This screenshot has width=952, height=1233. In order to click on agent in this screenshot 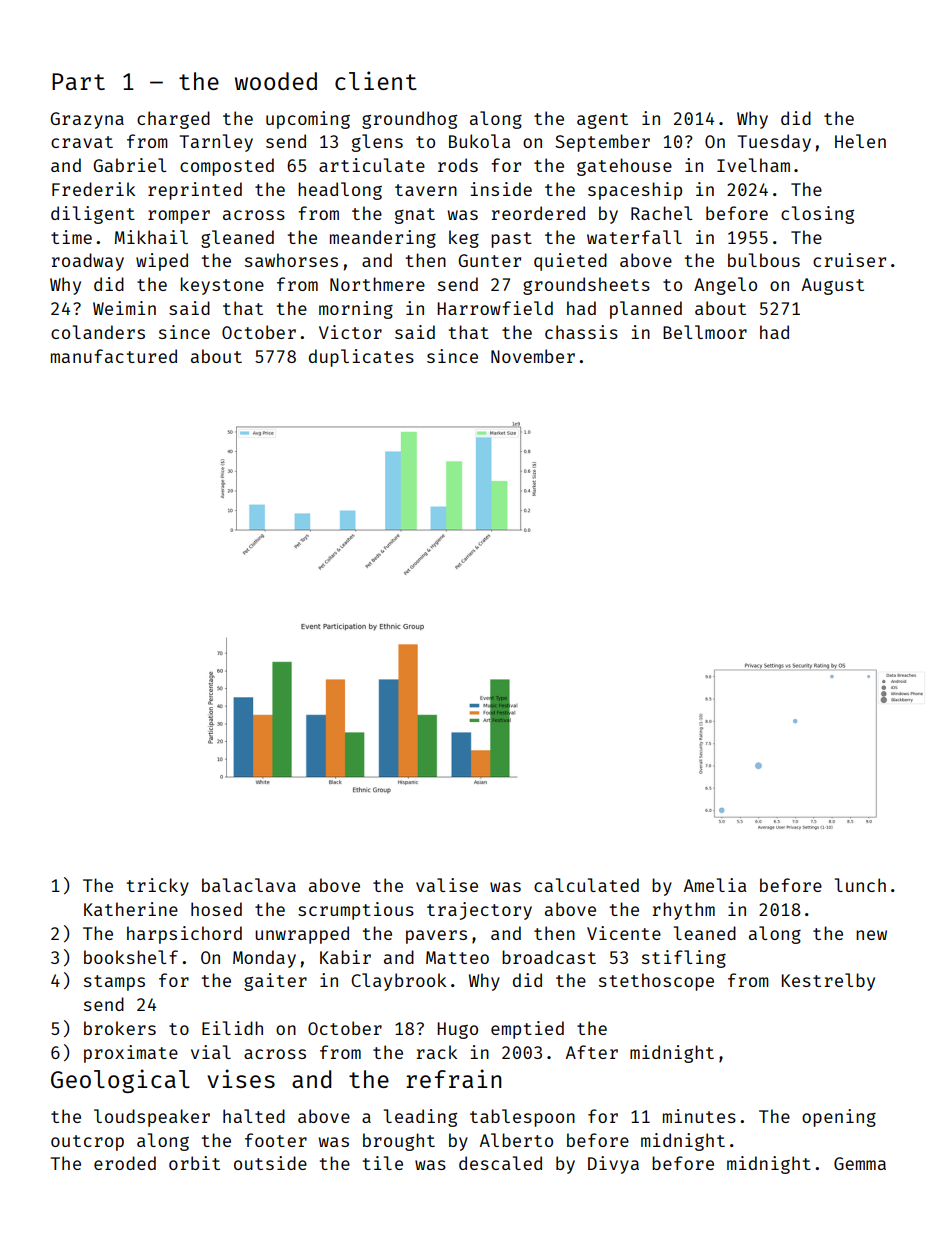, I will do `click(602, 121)`.
